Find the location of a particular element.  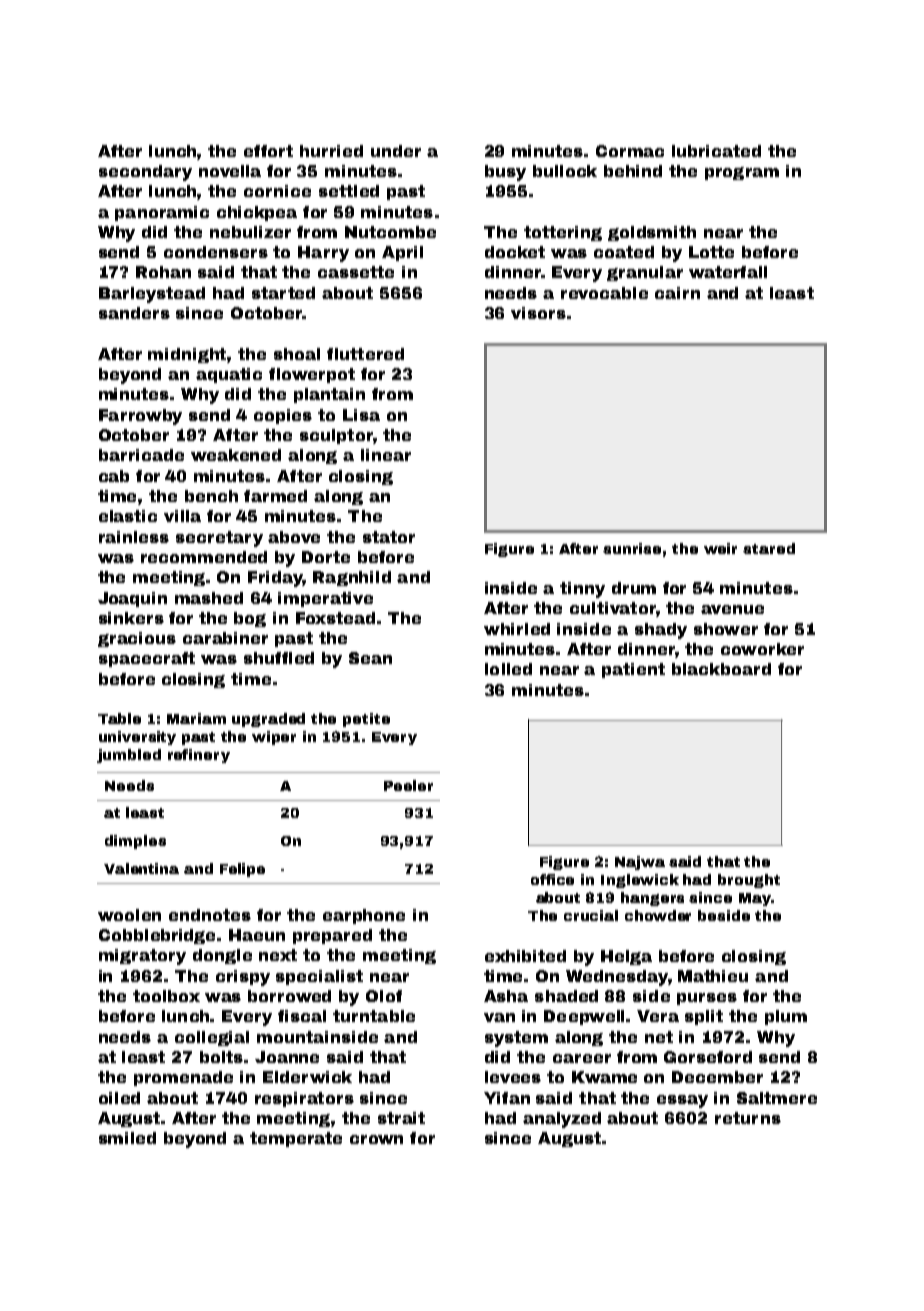

lubricated is located at coordinates (716, 151).
